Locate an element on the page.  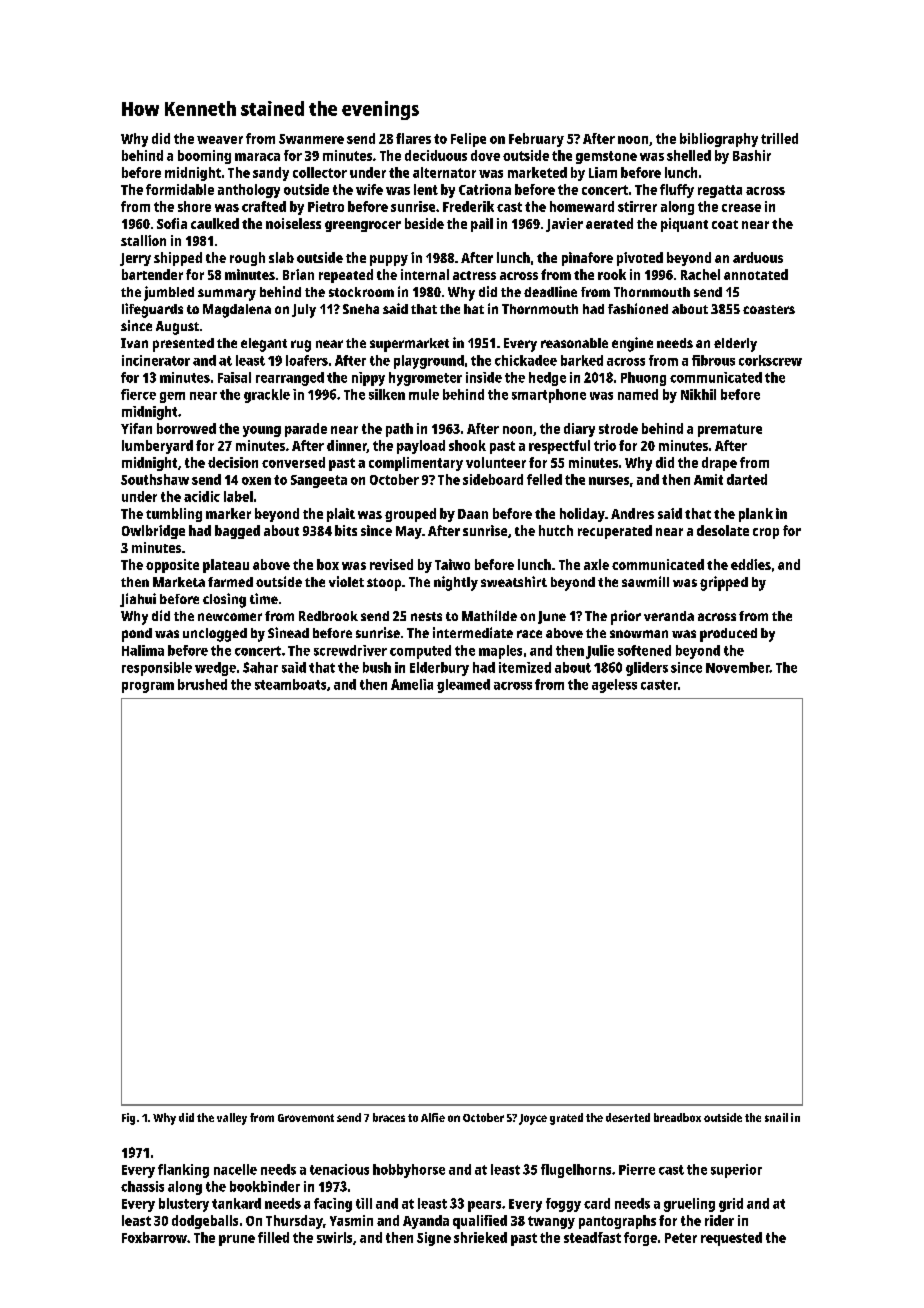
forge is located at coordinates (640, 1239).
